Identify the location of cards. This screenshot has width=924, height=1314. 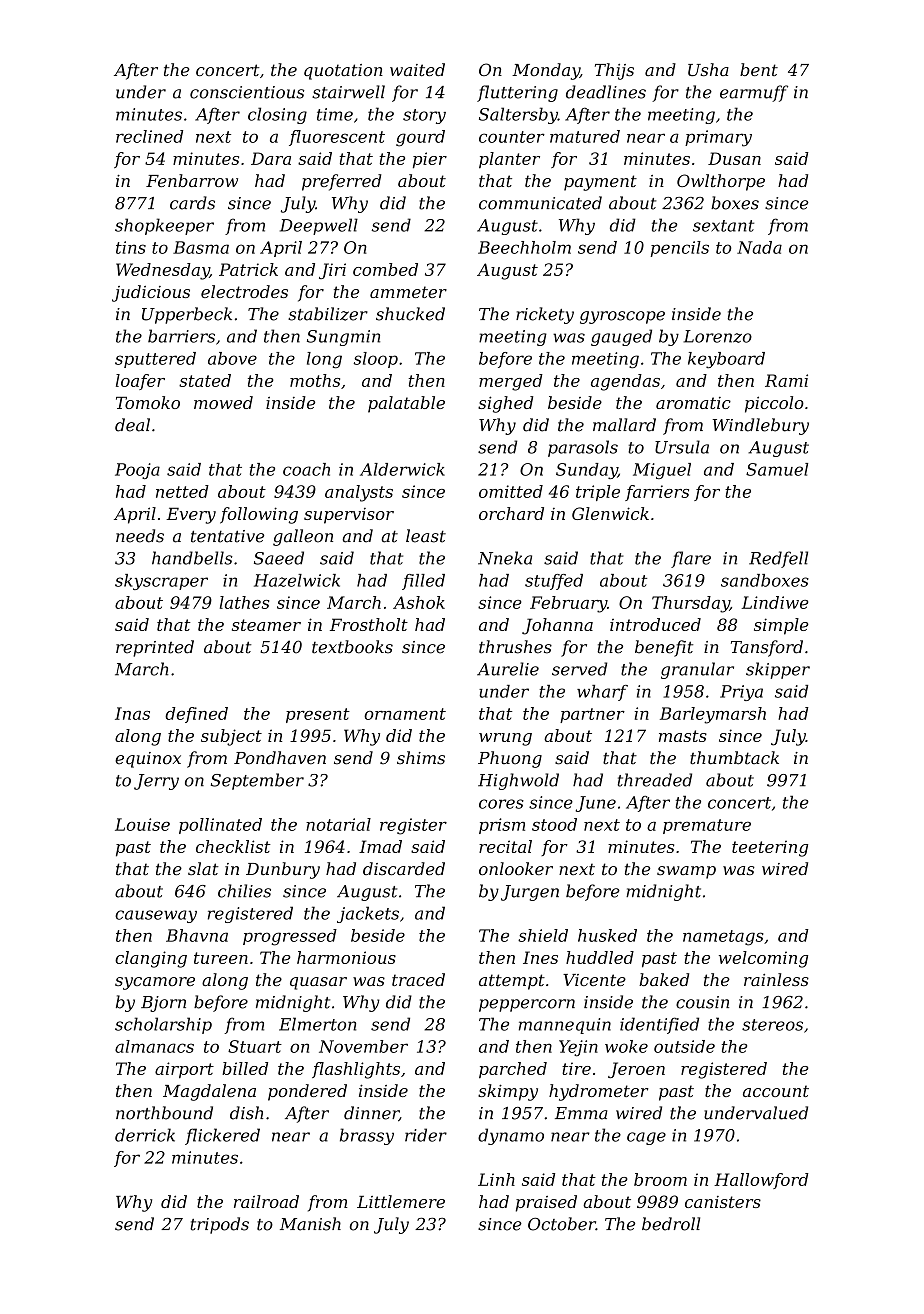
(192, 203).
